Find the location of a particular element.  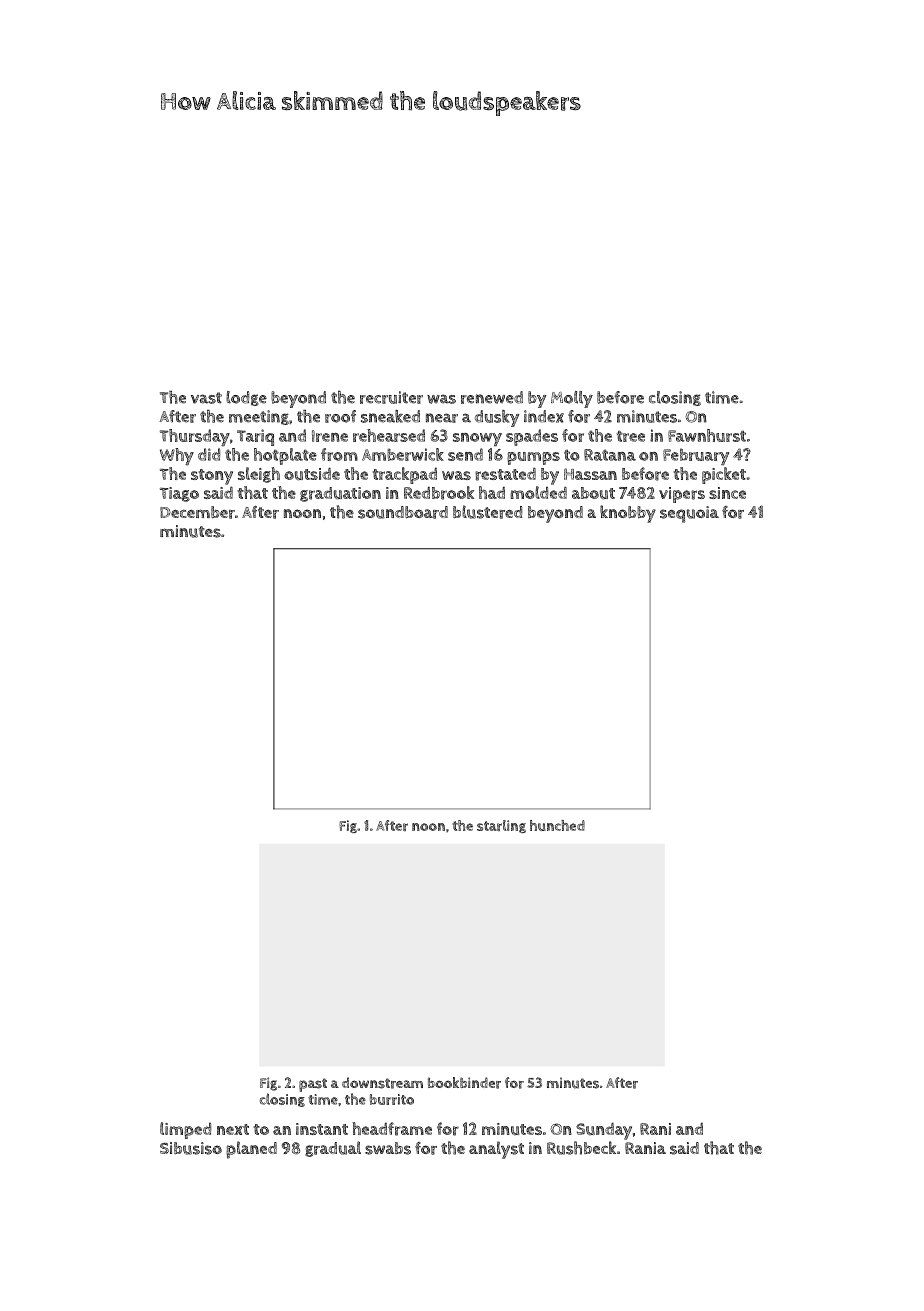

bookbinder is located at coordinates (464, 1083).
